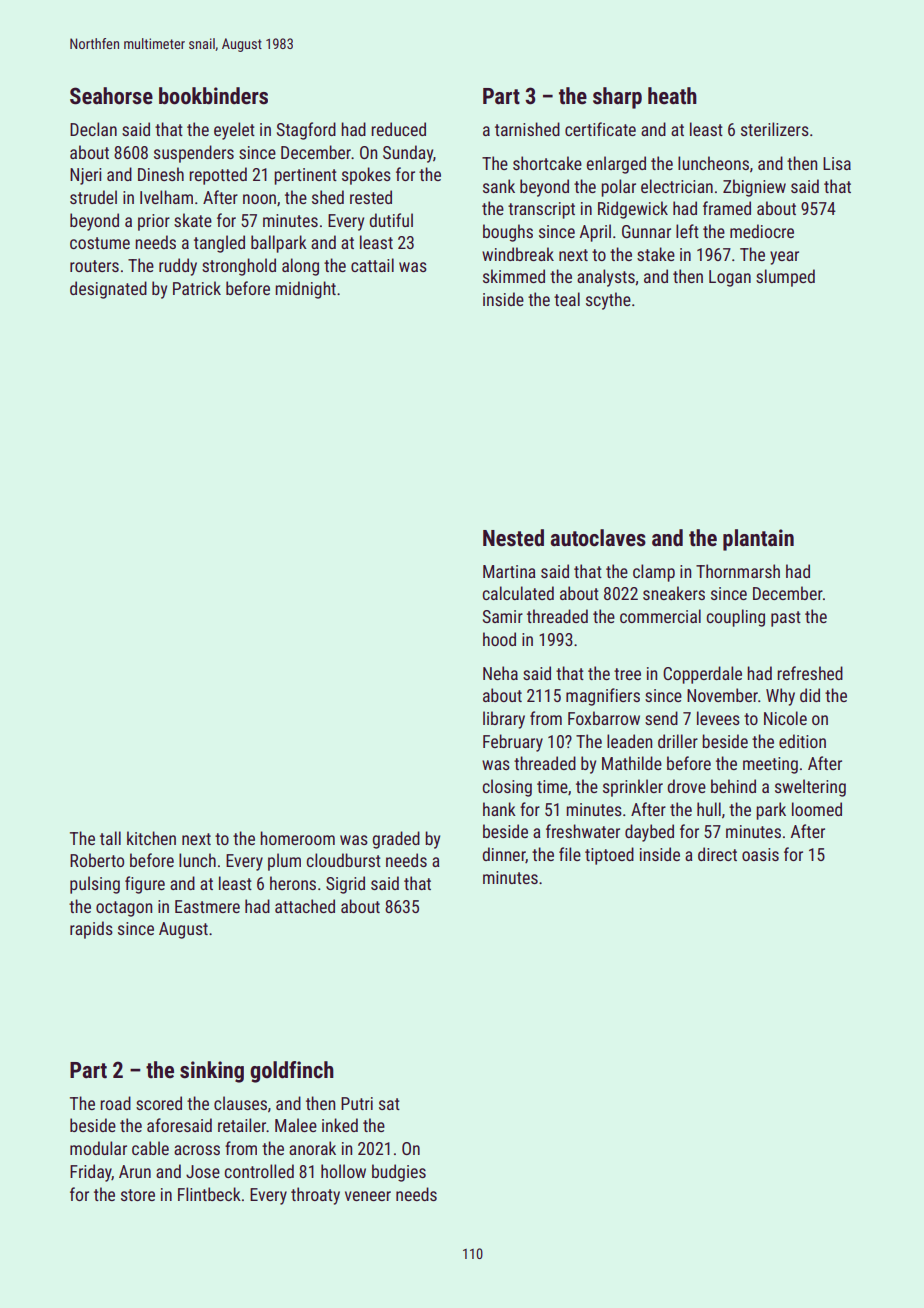  Describe the element at coordinates (758, 540) in the screenshot. I see `plantain` at that location.
